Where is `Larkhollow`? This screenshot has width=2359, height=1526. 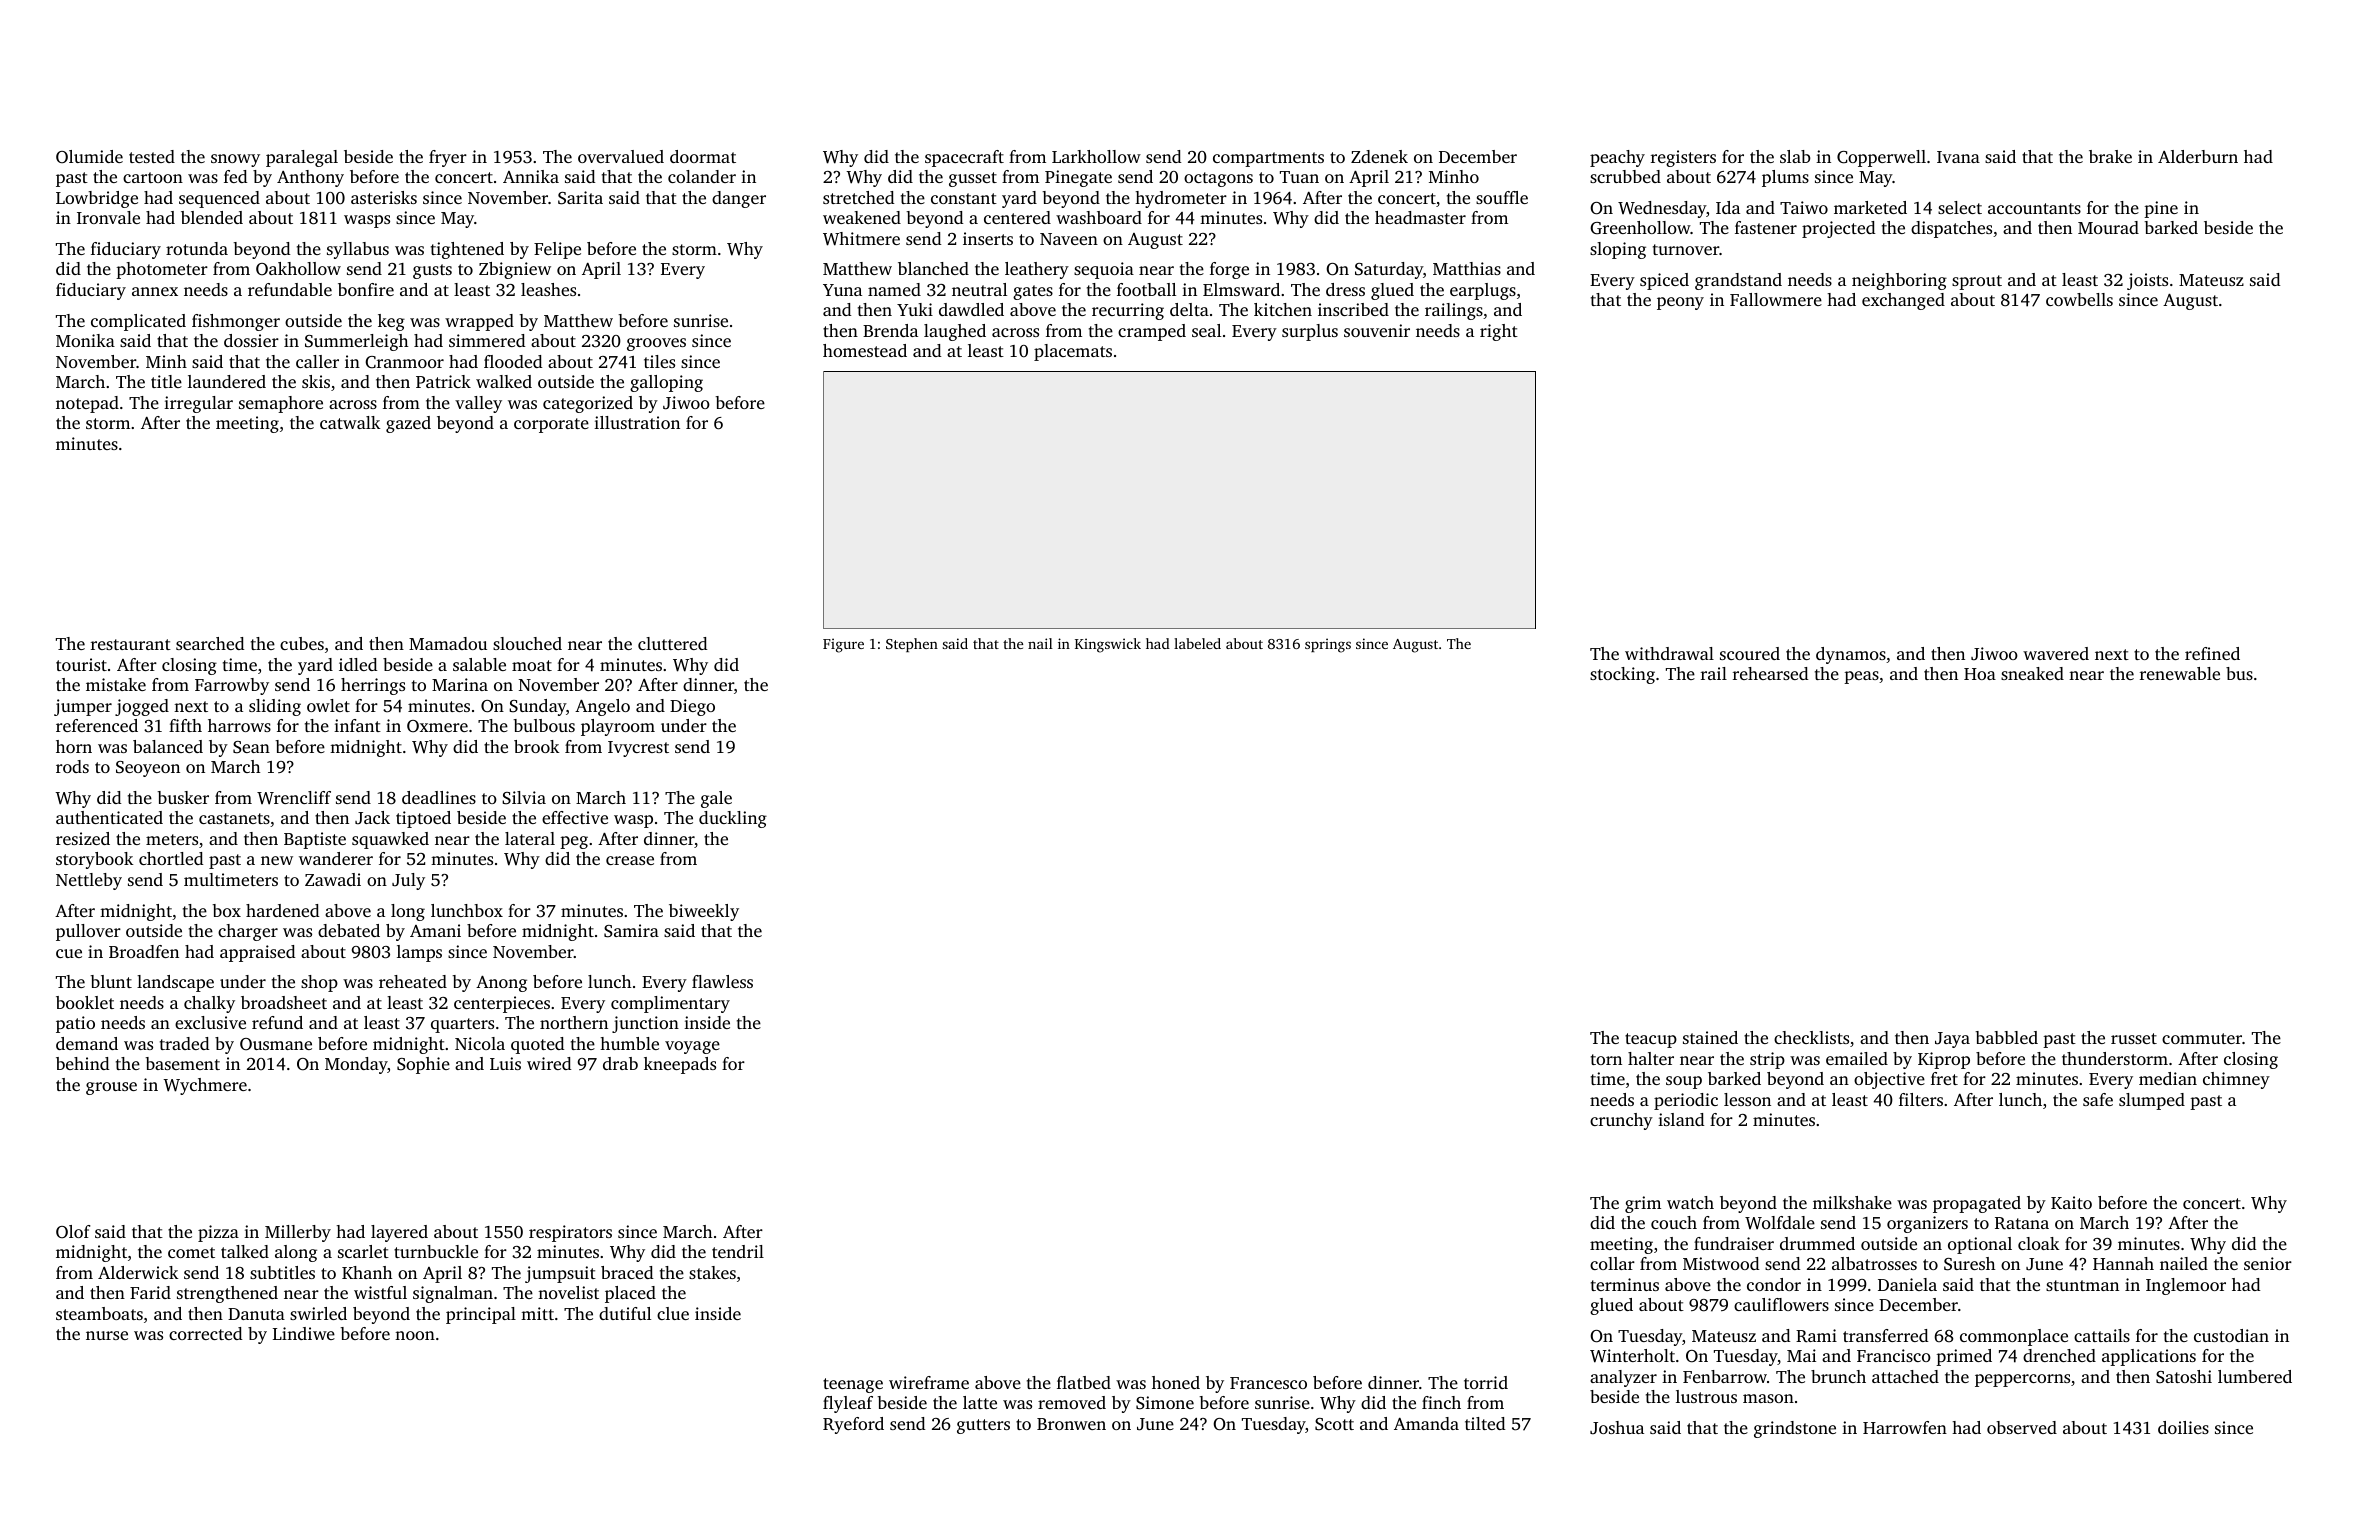 Larkhollow is located at coordinates (1096, 156).
